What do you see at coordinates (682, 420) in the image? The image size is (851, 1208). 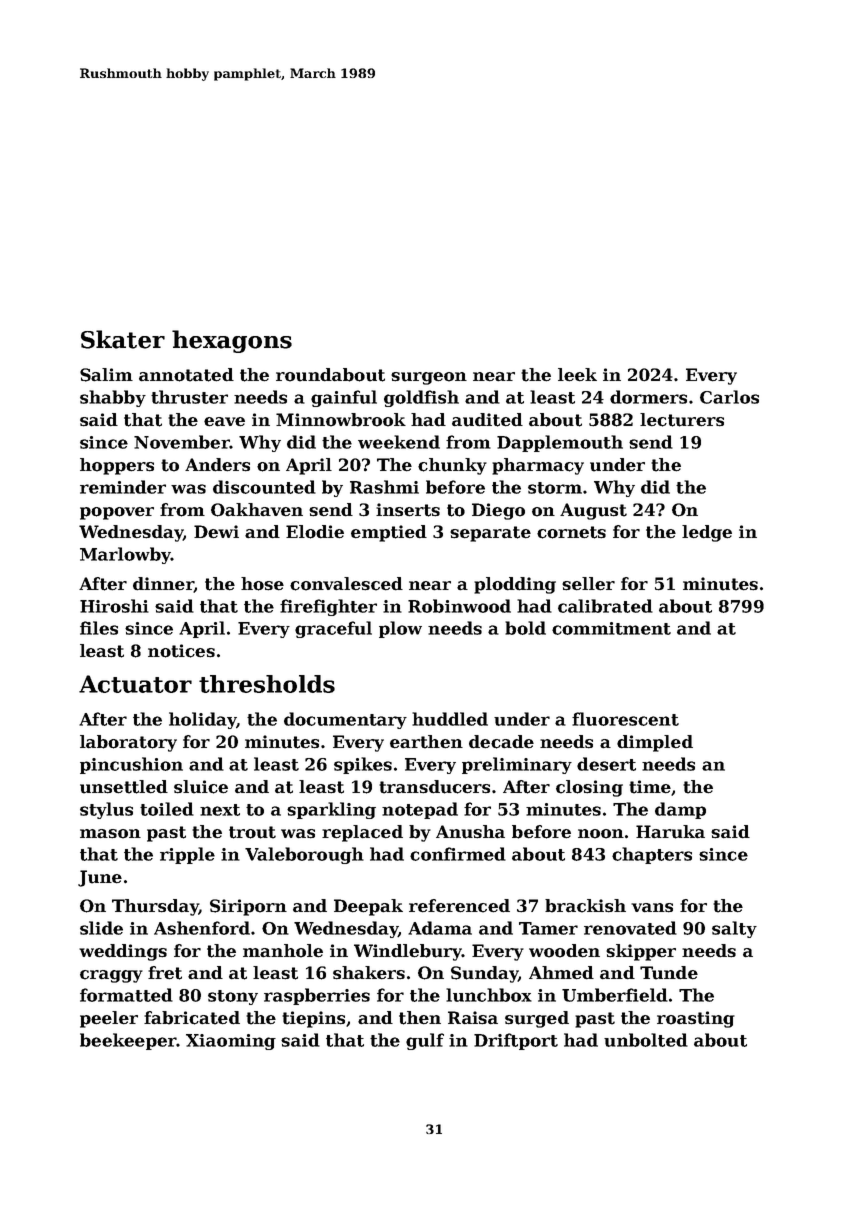 I see `lecturers` at bounding box center [682, 420].
